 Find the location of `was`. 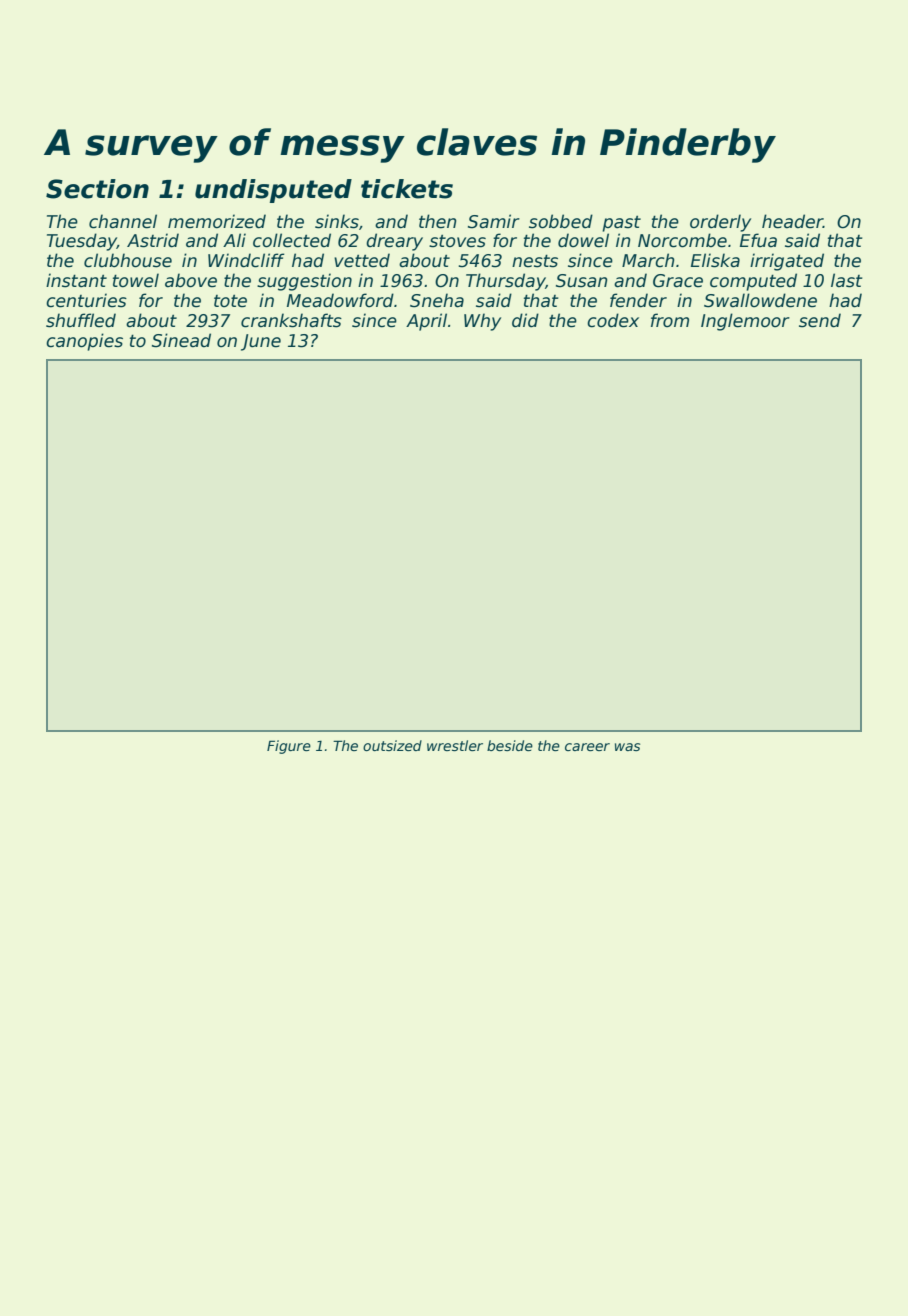

was is located at coordinates (627, 747).
